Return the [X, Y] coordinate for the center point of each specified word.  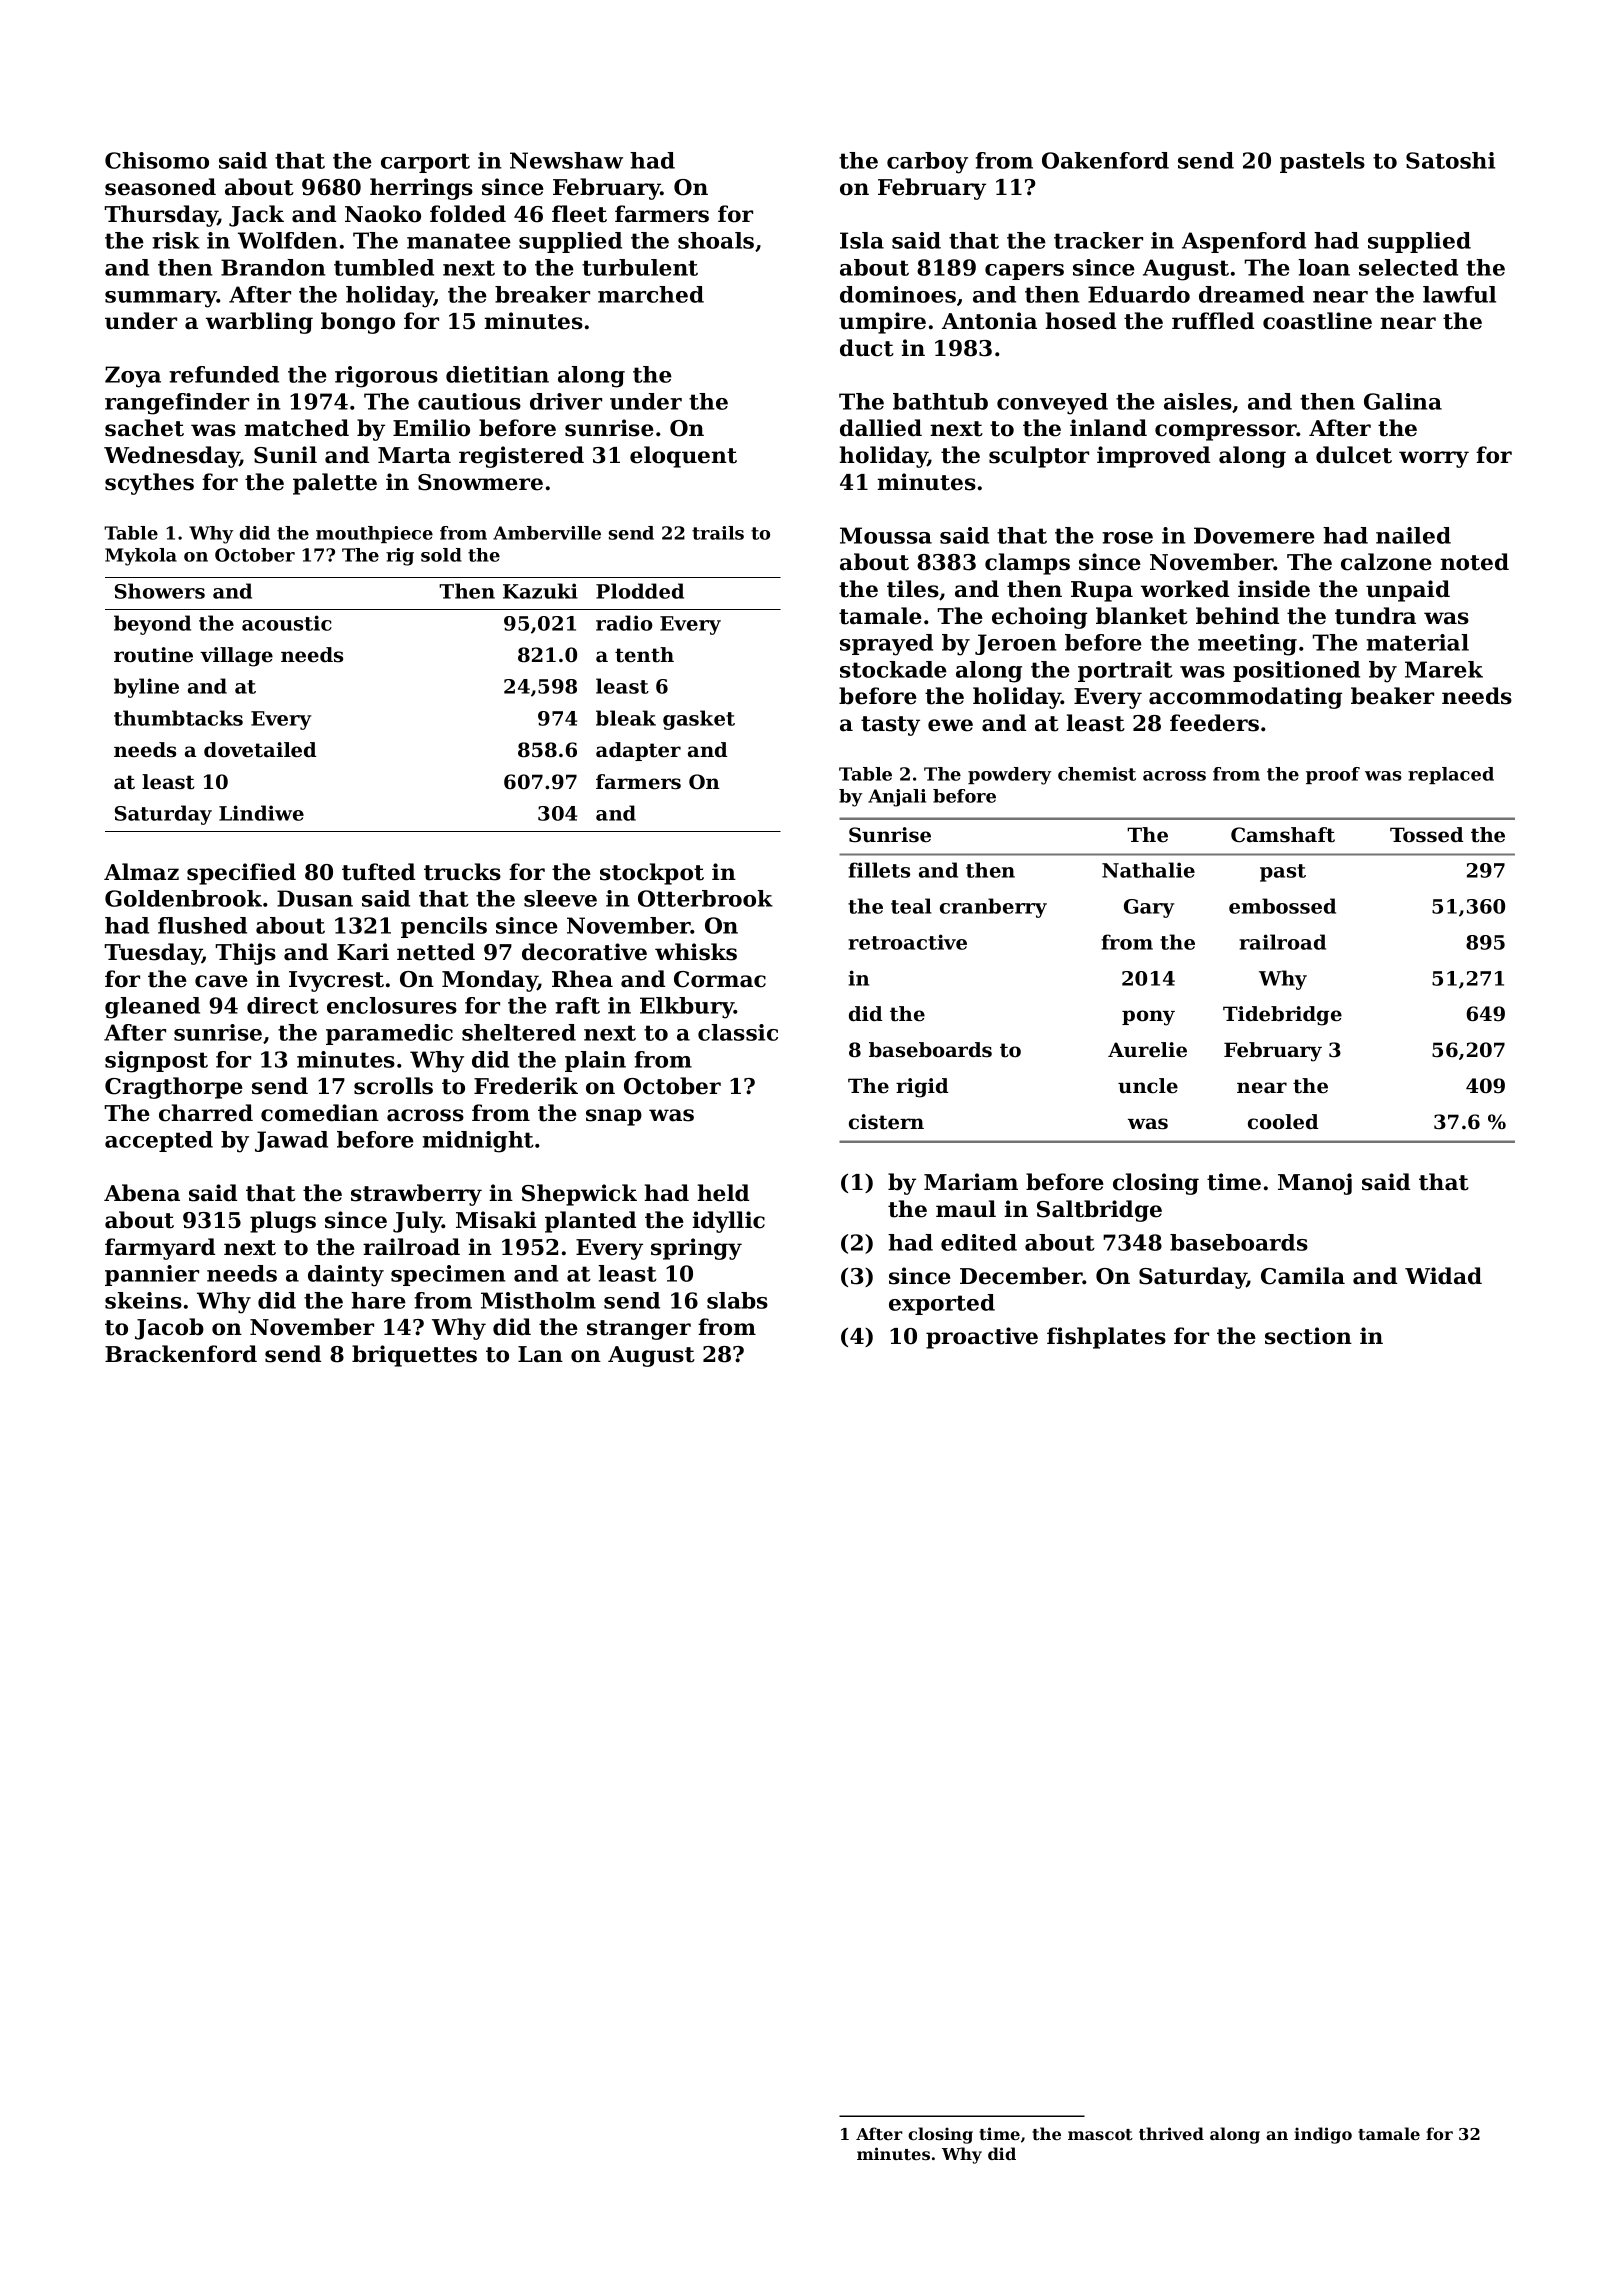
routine [153, 655]
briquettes [414, 1356]
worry [1434, 459]
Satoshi [1450, 160]
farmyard [160, 1249]
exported [942, 1304]
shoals [716, 240]
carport [425, 163]
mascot [1100, 2134]
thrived [1171, 2133]
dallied [881, 428]
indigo [1323, 2135]
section [1308, 1336]
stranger [639, 1330]
